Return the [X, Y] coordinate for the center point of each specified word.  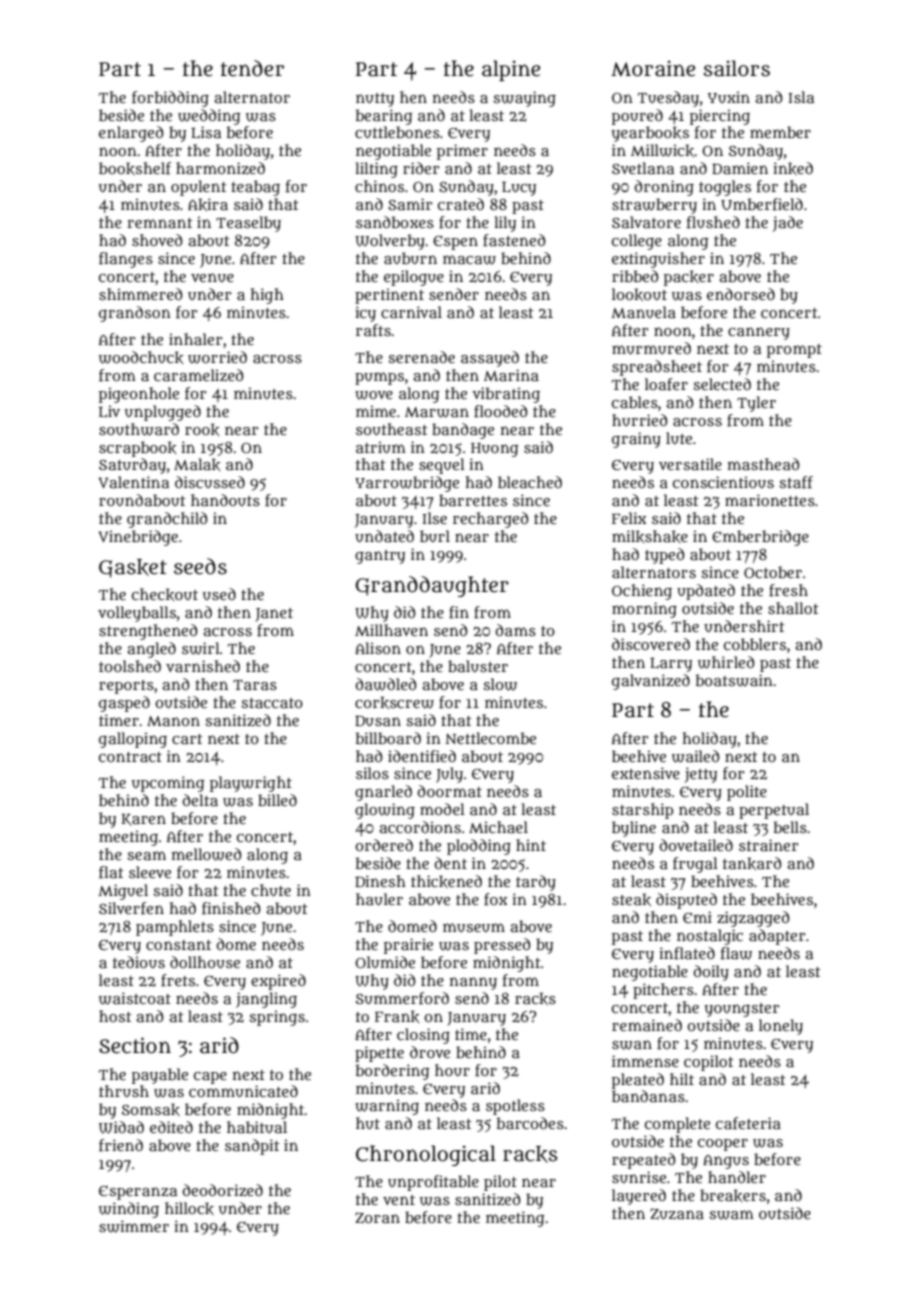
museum [474, 927]
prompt [794, 351]
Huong [495, 450]
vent [399, 1200]
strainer [769, 845]
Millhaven [391, 630]
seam [146, 855]
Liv [109, 411]
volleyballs [137, 614]
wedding [209, 117]
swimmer [134, 1226]
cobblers [755, 644]
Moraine [653, 68]
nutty [375, 100]
